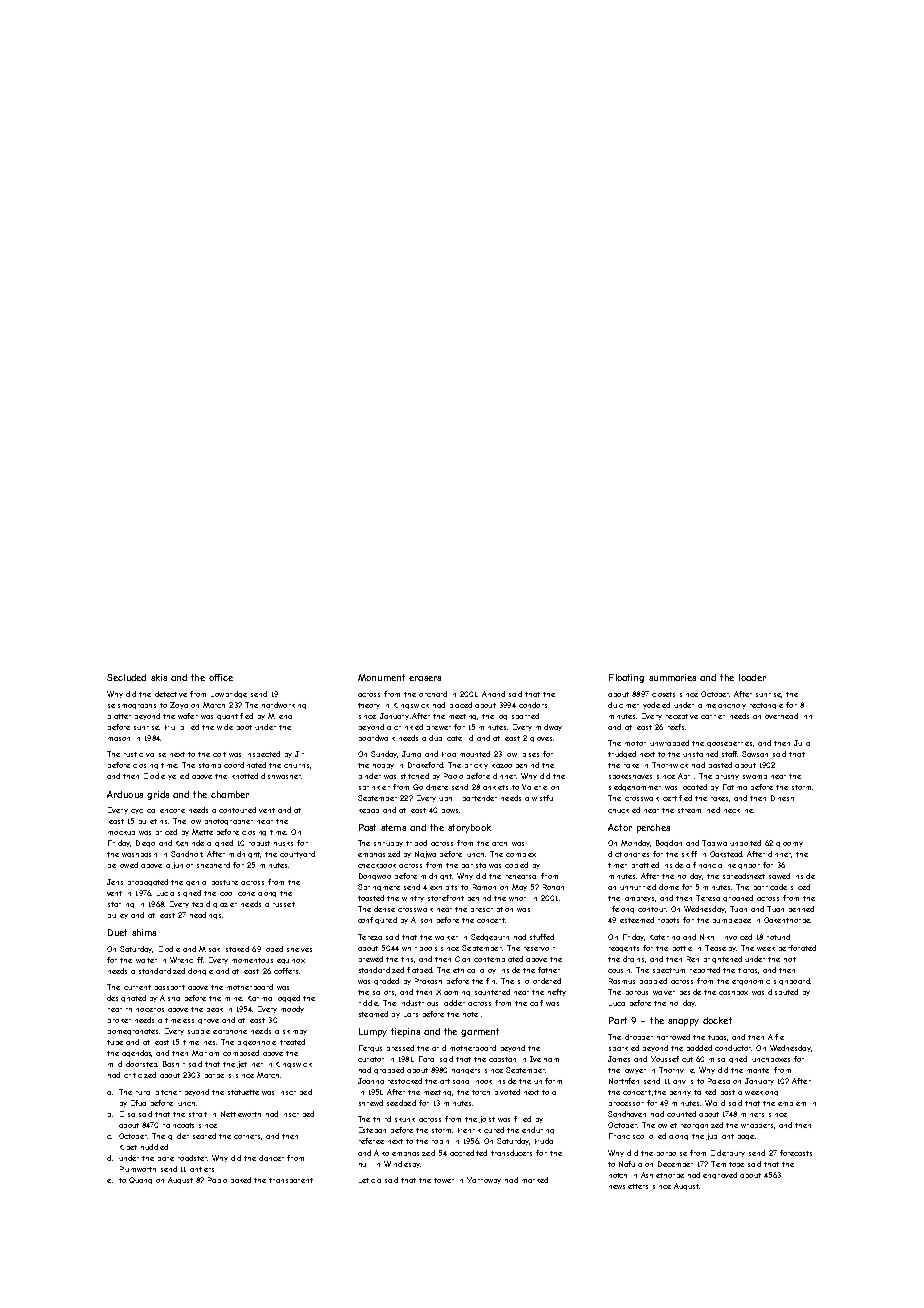 The width and height of the screenshot is (924, 1308). I want to click on perforated, so click(797, 948).
